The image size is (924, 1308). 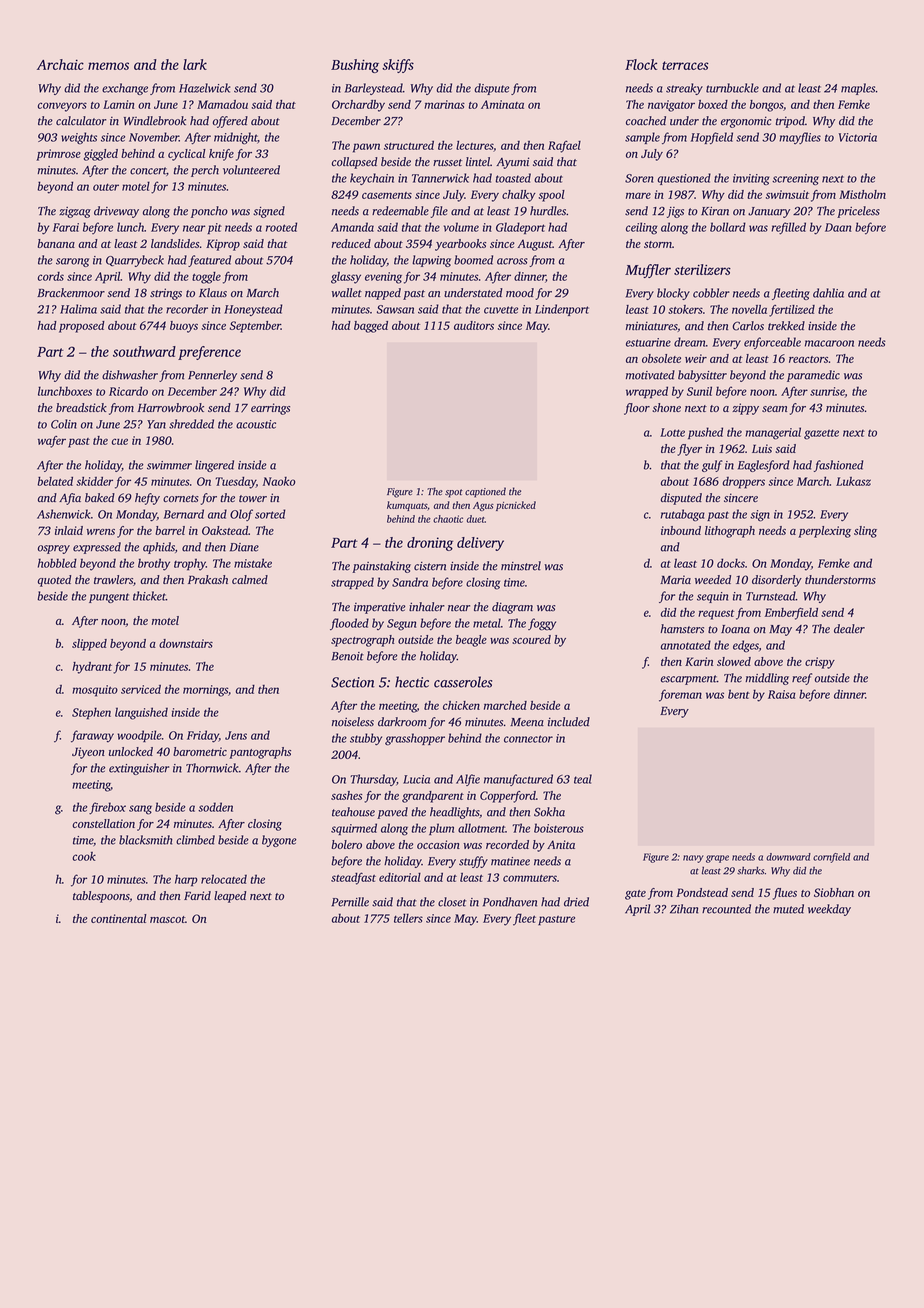 I want to click on maples, so click(x=858, y=89).
